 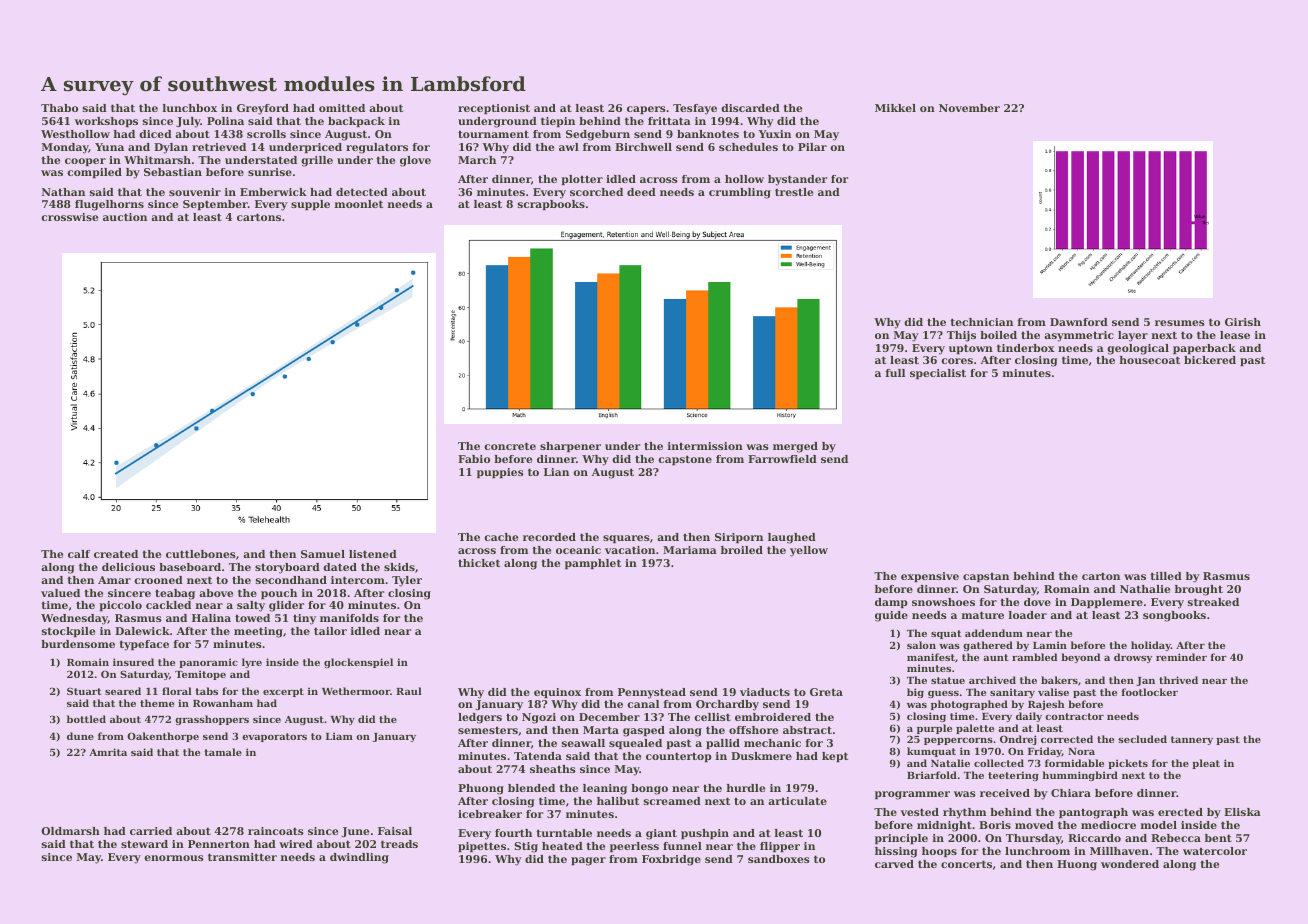 What do you see at coordinates (895, 108) in the screenshot?
I see `Mikkel` at bounding box center [895, 108].
